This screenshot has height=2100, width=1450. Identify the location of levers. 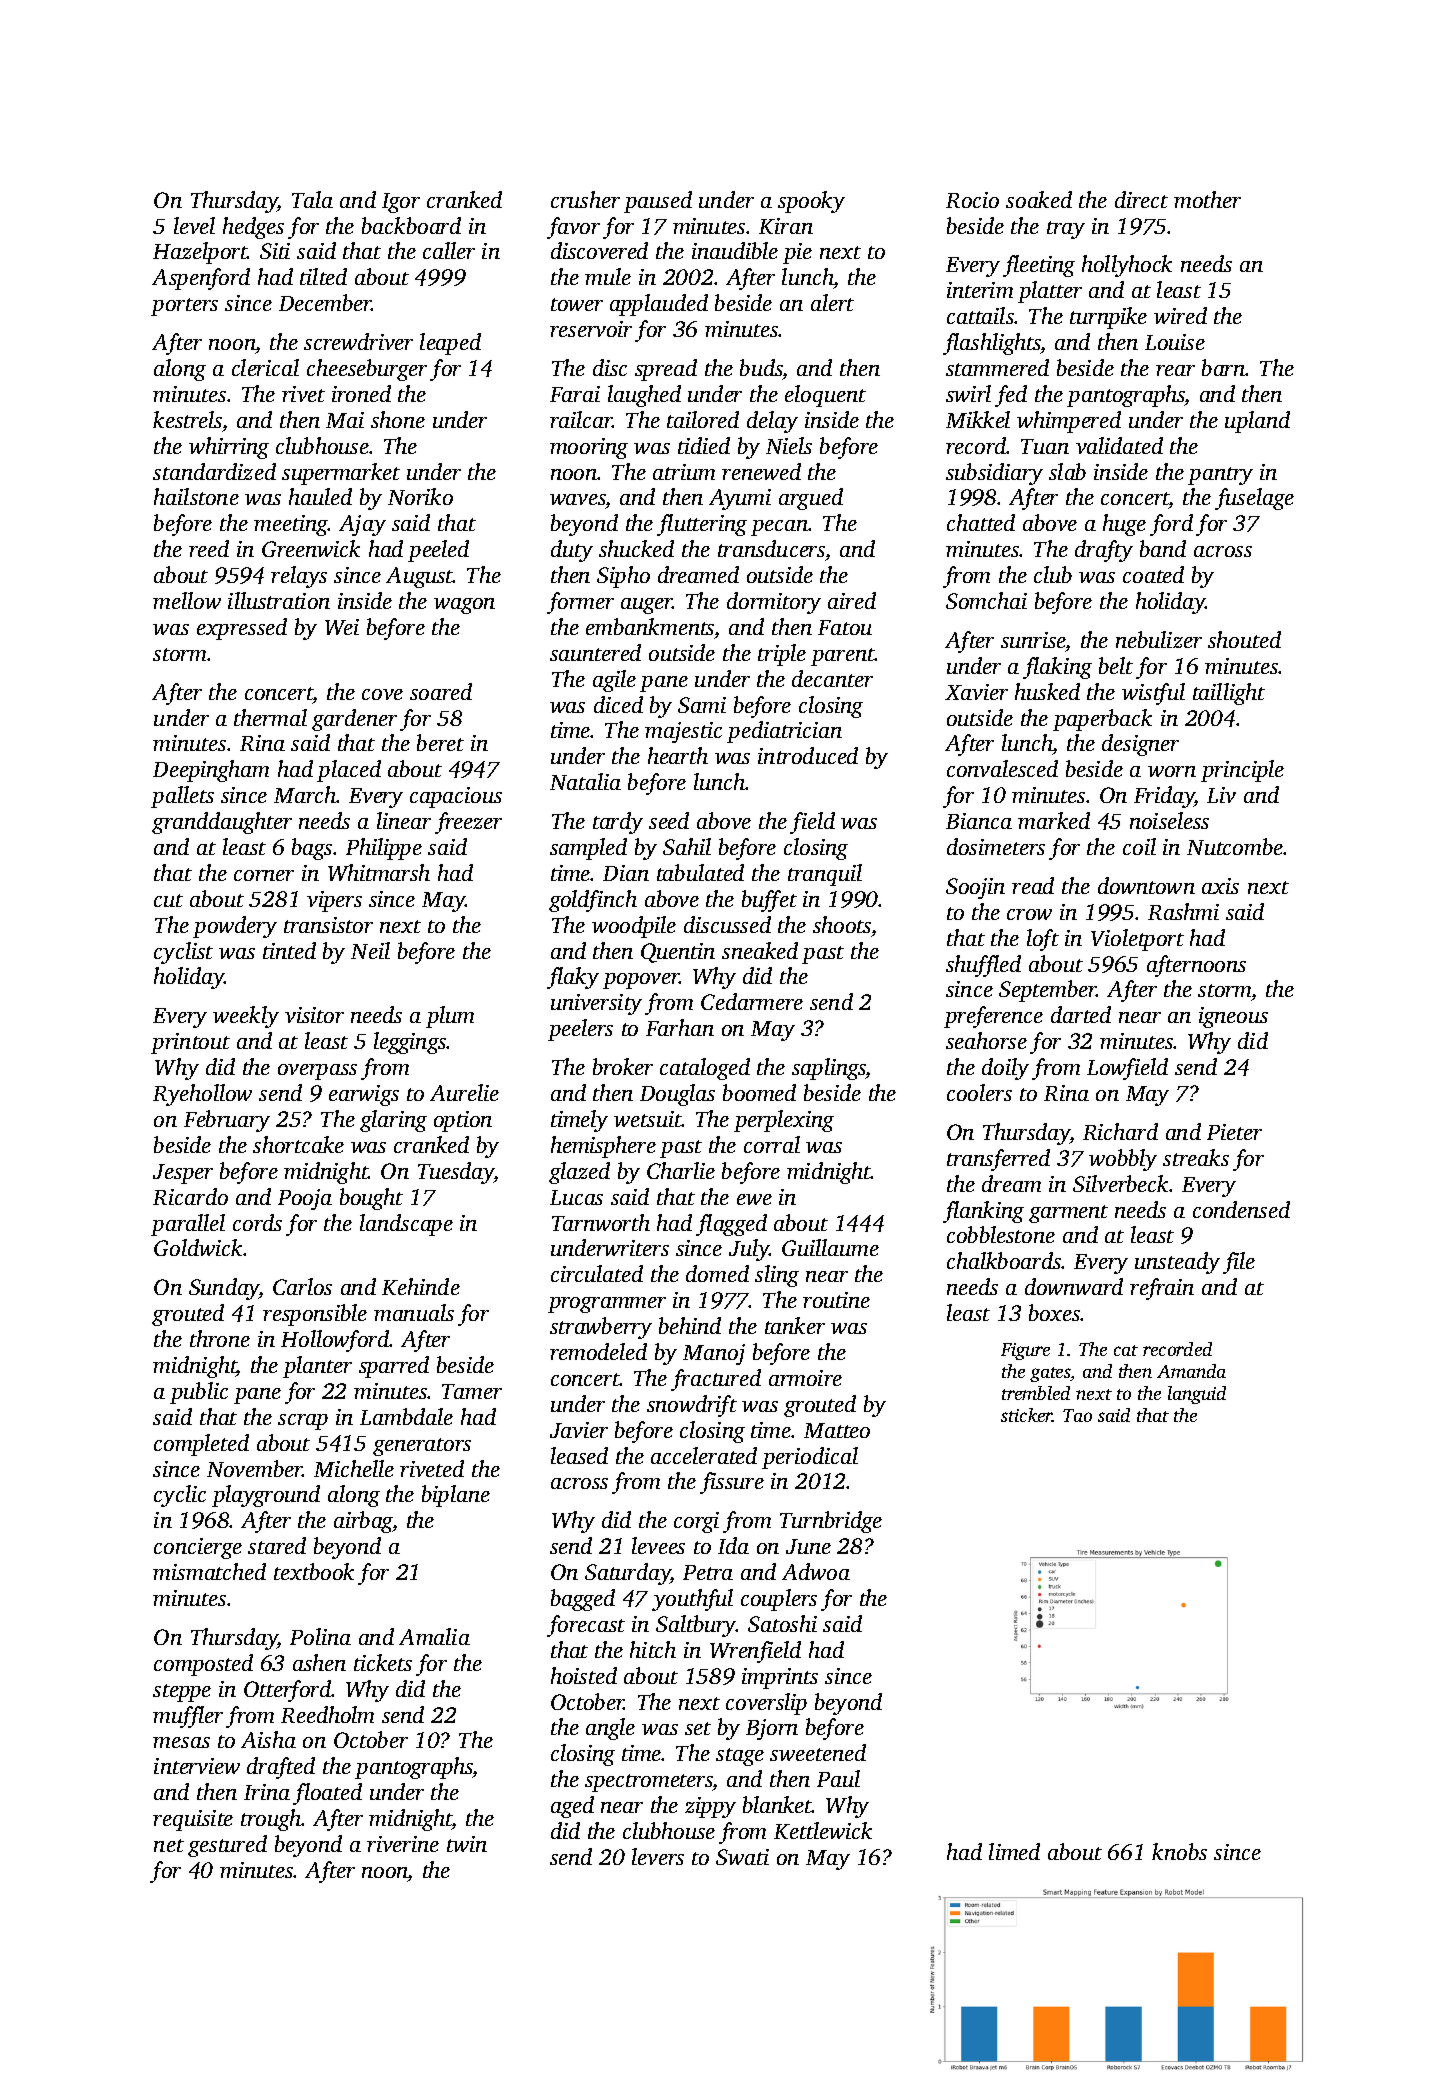
(658, 1856).
